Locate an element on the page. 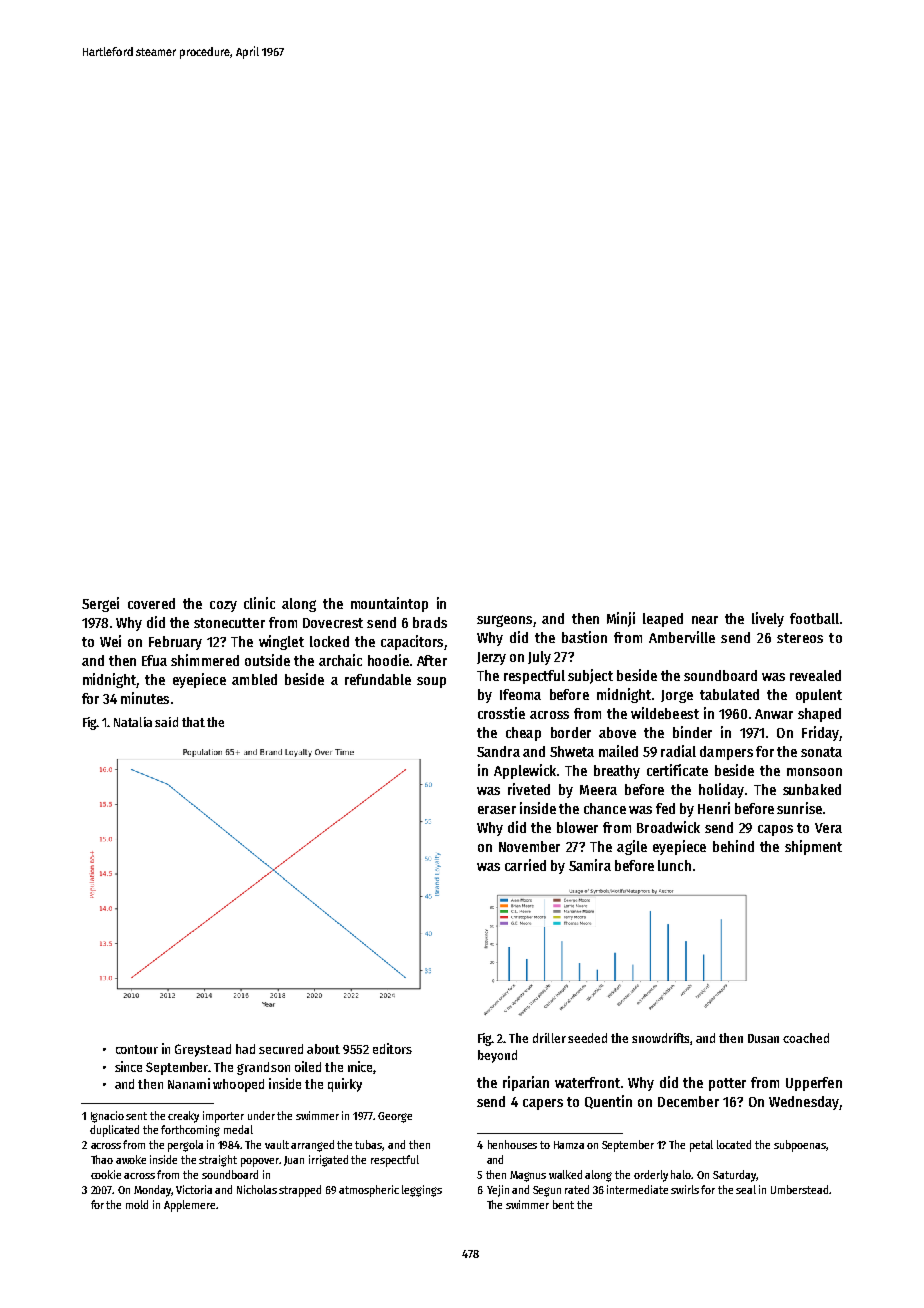 The width and height of the page is (924, 1308). Samira is located at coordinates (590, 865).
